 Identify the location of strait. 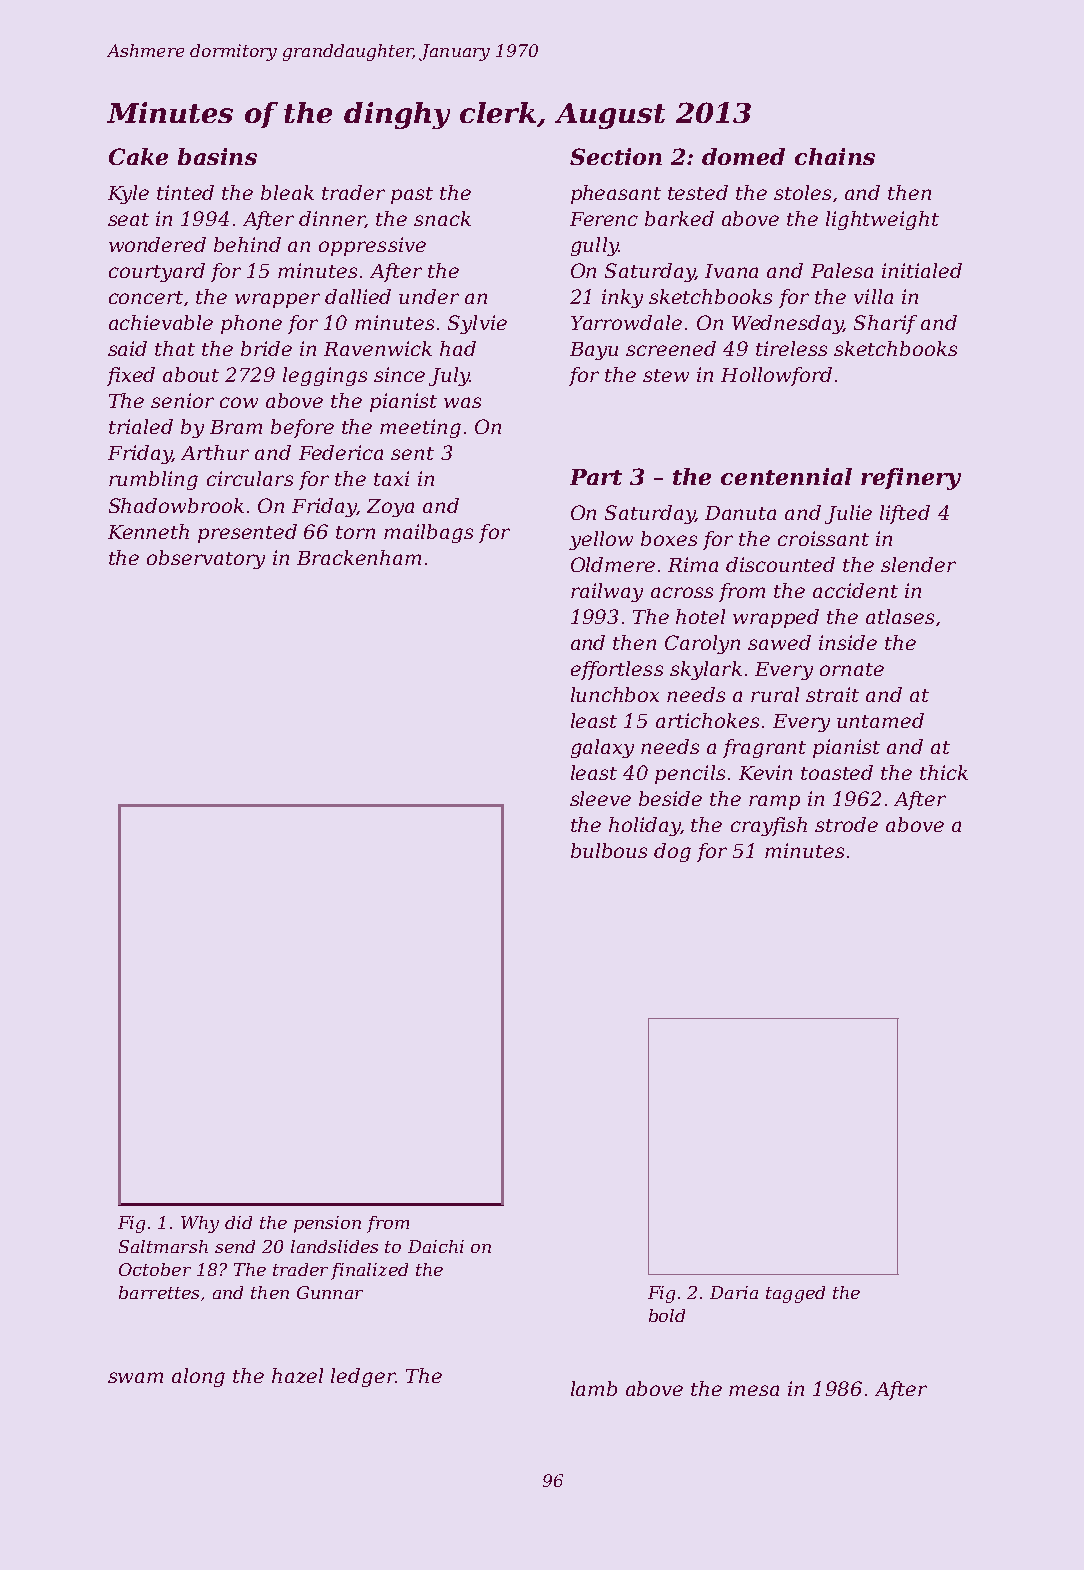
(832, 694).
